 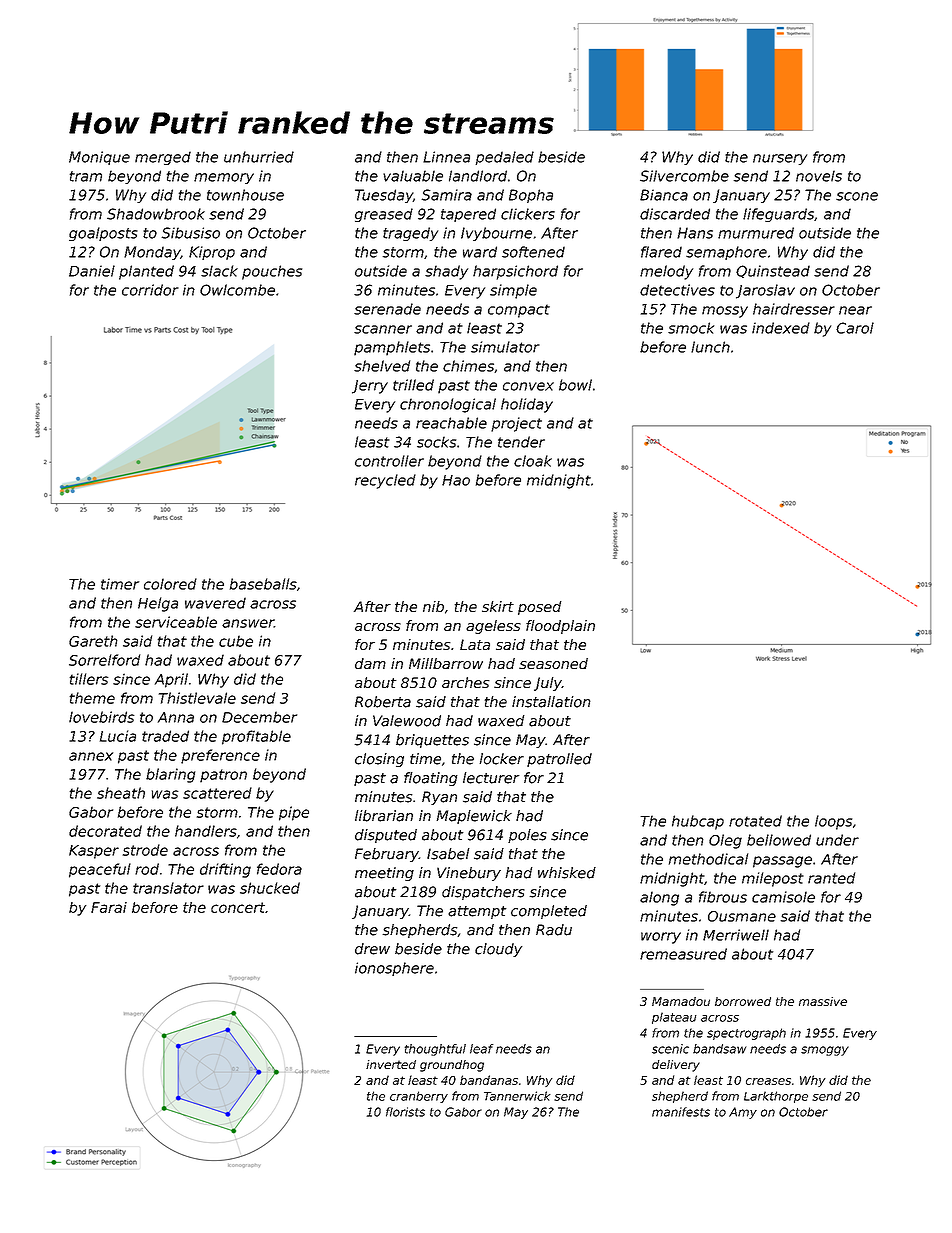 What do you see at coordinates (831, 878) in the page?
I see `ranted` at bounding box center [831, 878].
